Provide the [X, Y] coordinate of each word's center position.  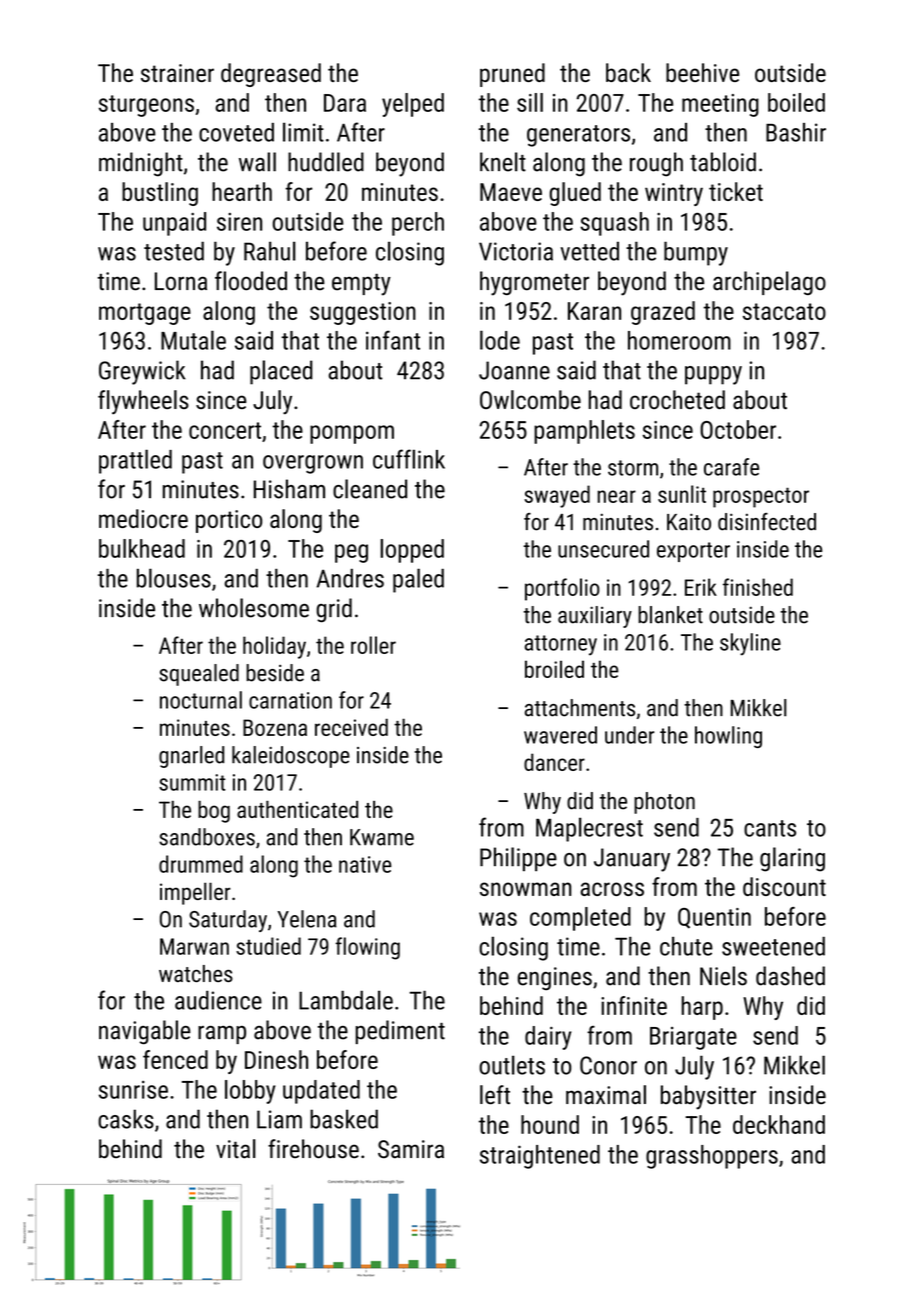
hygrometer [534, 283]
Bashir [796, 132]
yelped [413, 105]
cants [770, 828]
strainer [177, 73]
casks [126, 1119]
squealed [199, 675]
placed [281, 372]
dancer [554, 762]
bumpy [696, 253]
